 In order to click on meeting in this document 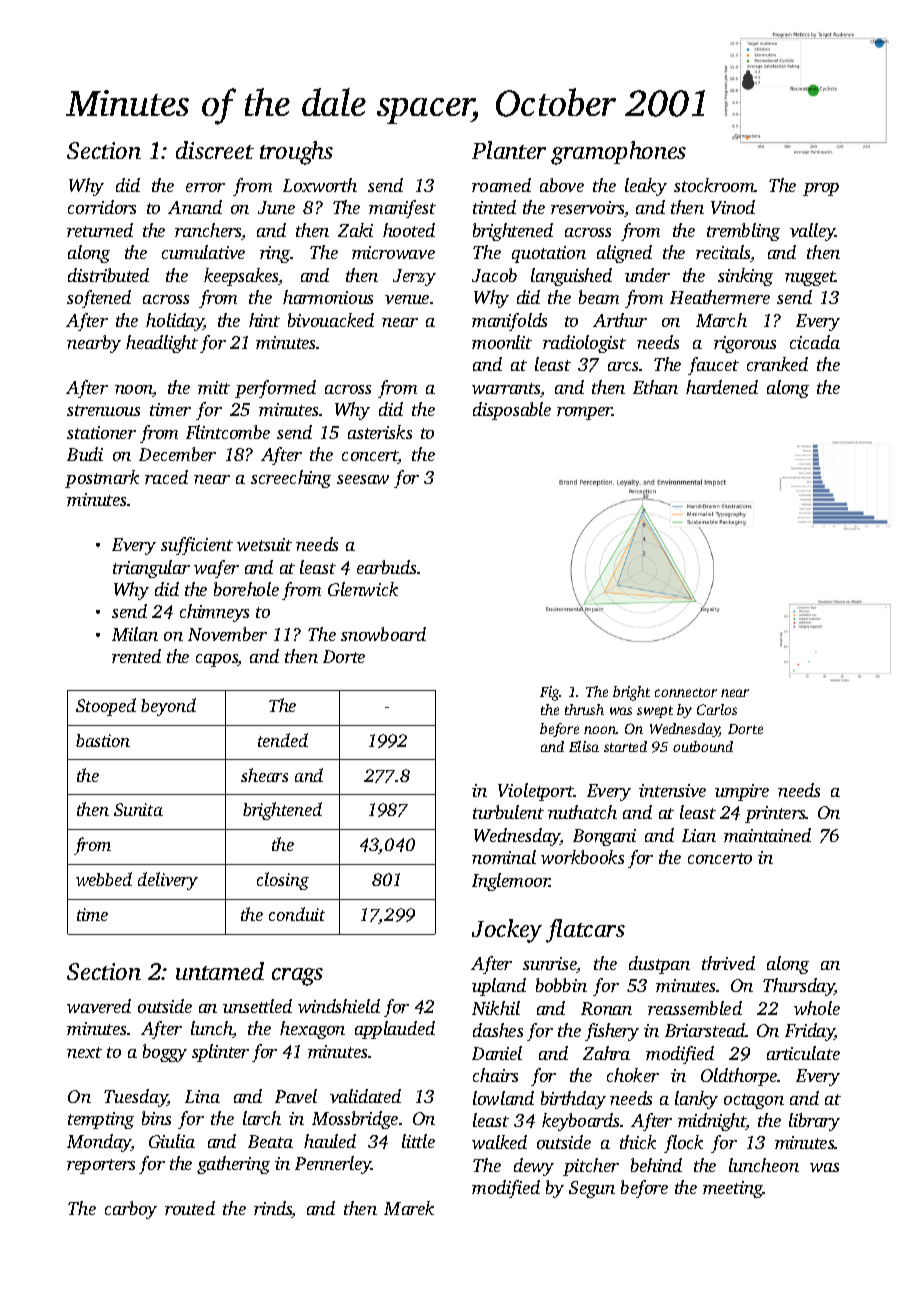, I will do `click(733, 1189)`.
